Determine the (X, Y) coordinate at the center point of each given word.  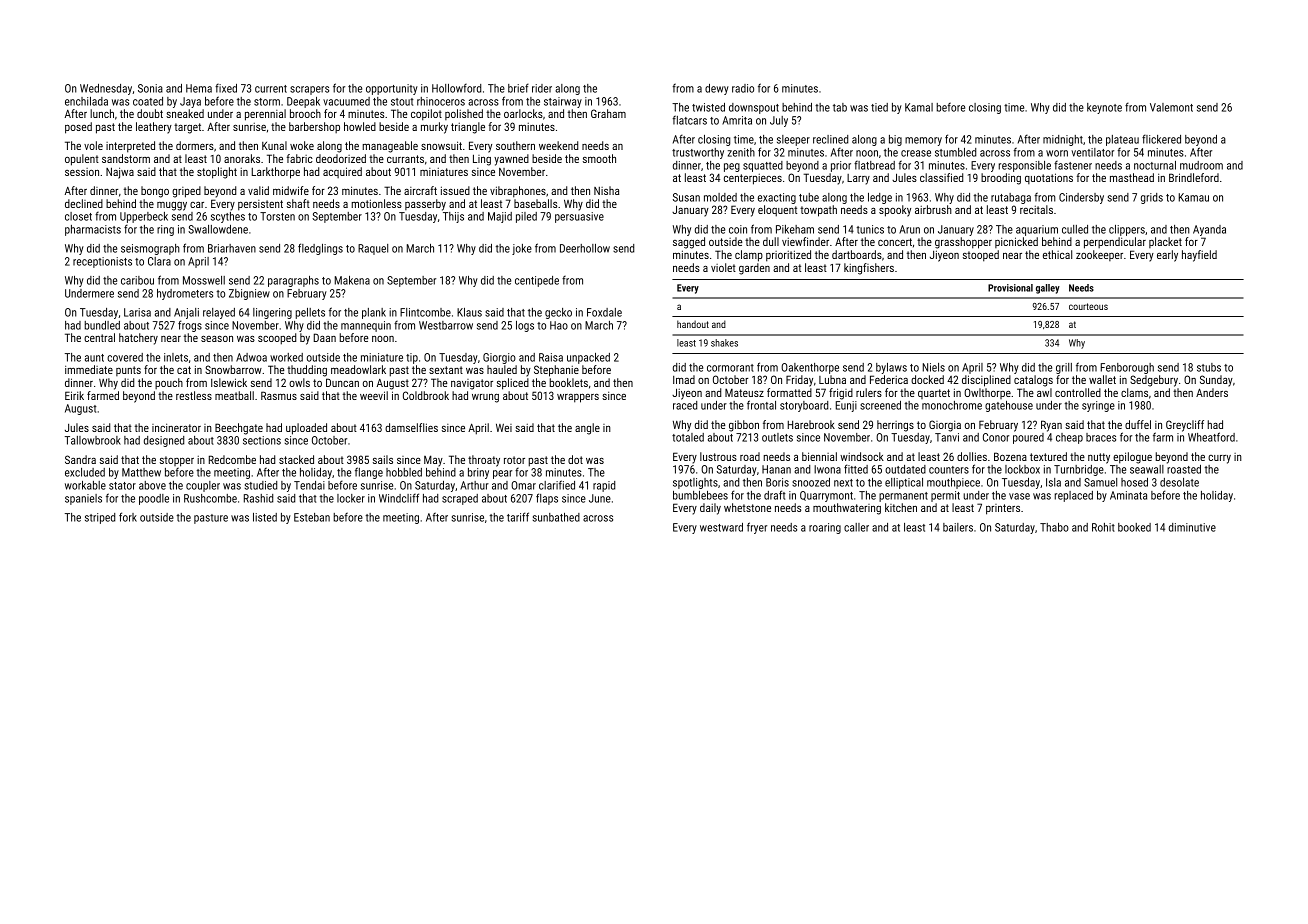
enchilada (86, 101)
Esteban (312, 517)
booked (1134, 527)
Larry (858, 179)
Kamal (919, 107)
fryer (757, 528)
